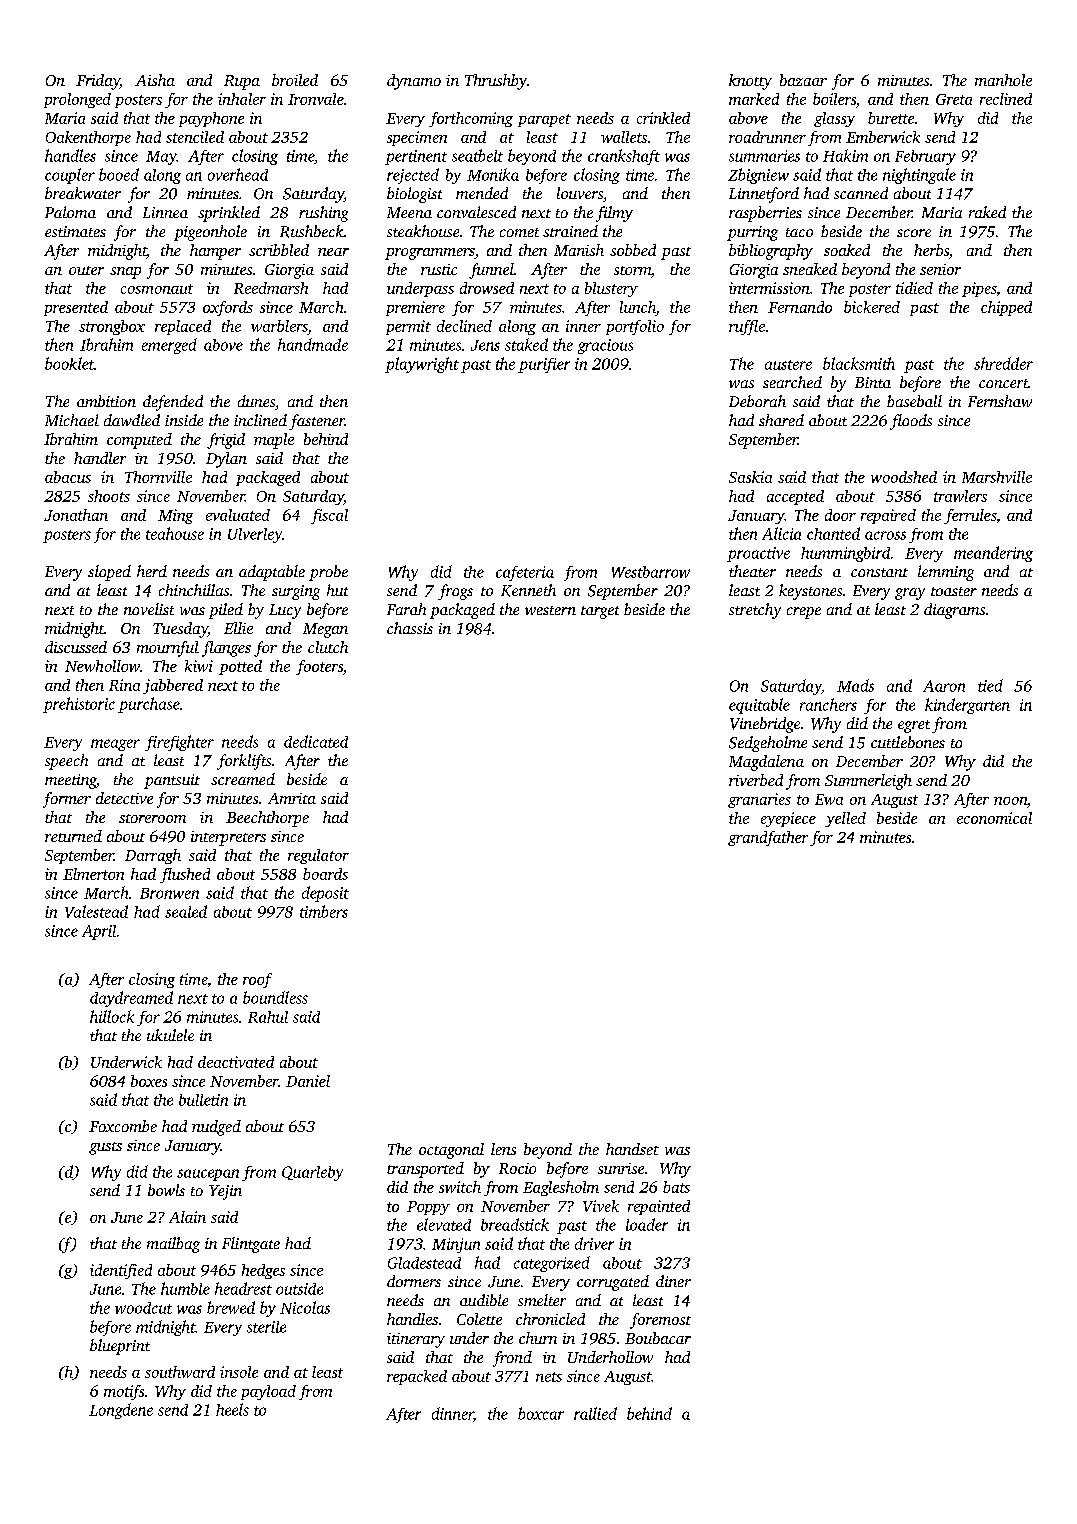 The height and width of the screenshot is (1524, 1077). What do you see at coordinates (124, 1392) in the screenshot?
I see `motifs` at bounding box center [124, 1392].
